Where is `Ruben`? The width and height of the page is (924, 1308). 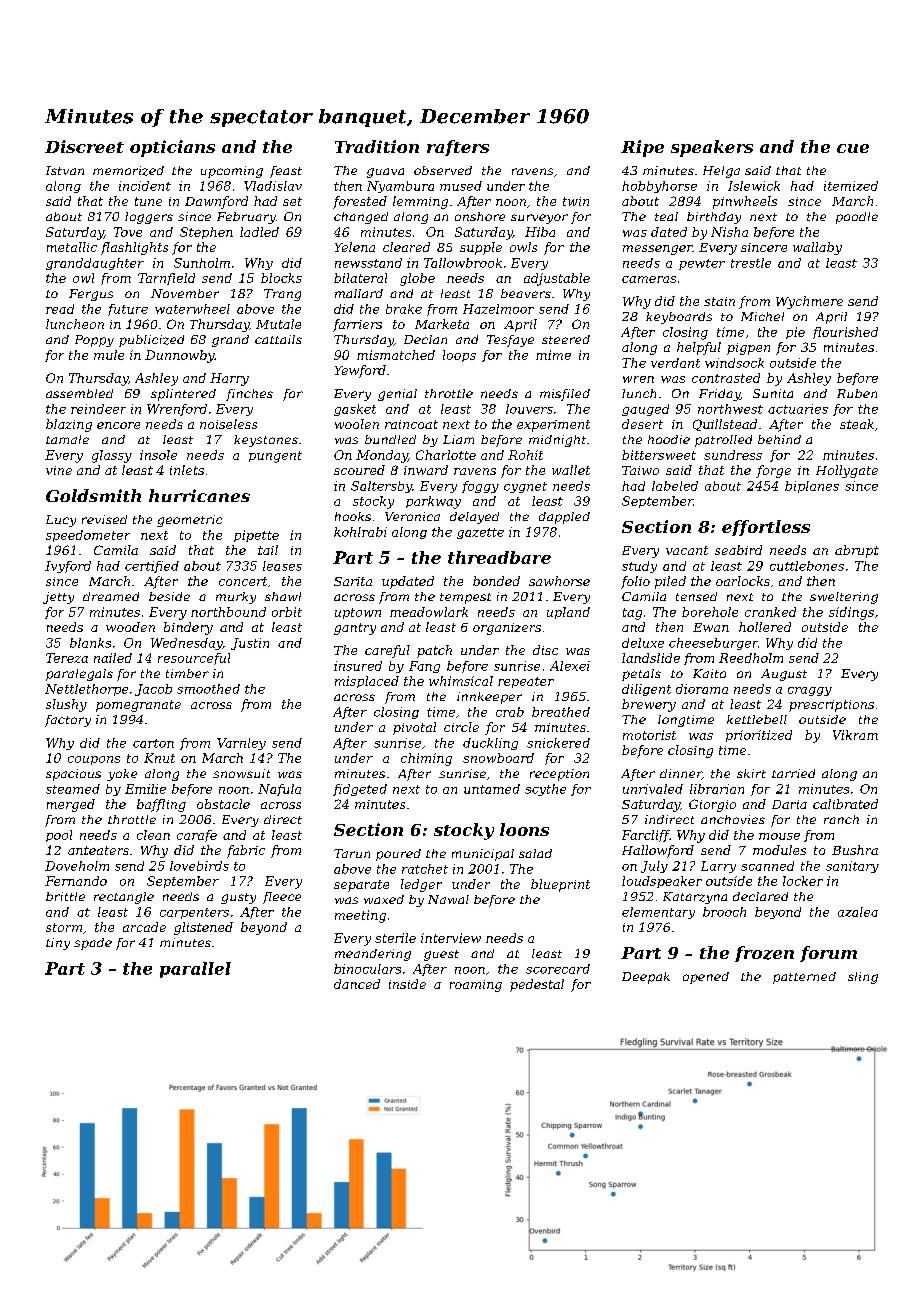
Ruben is located at coordinates (857, 393).
